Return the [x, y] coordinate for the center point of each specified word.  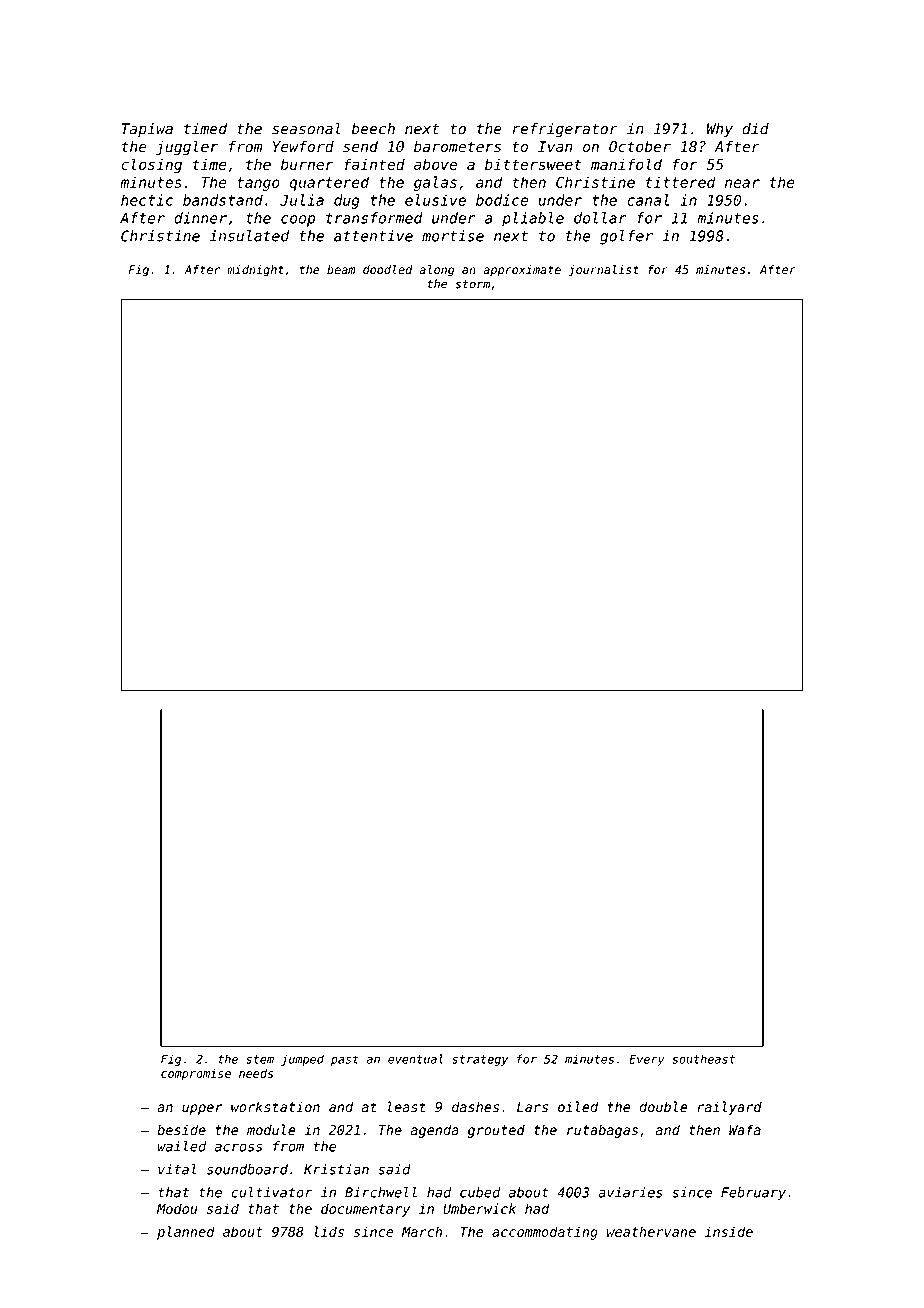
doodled [388, 270]
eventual [415, 1059]
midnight [255, 271]
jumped [302, 1060]
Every [647, 1060]
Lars [532, 1107]
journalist [604, 271]
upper [202, 1109]
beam [341, 270]
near [742, 183]
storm [472, 284]
